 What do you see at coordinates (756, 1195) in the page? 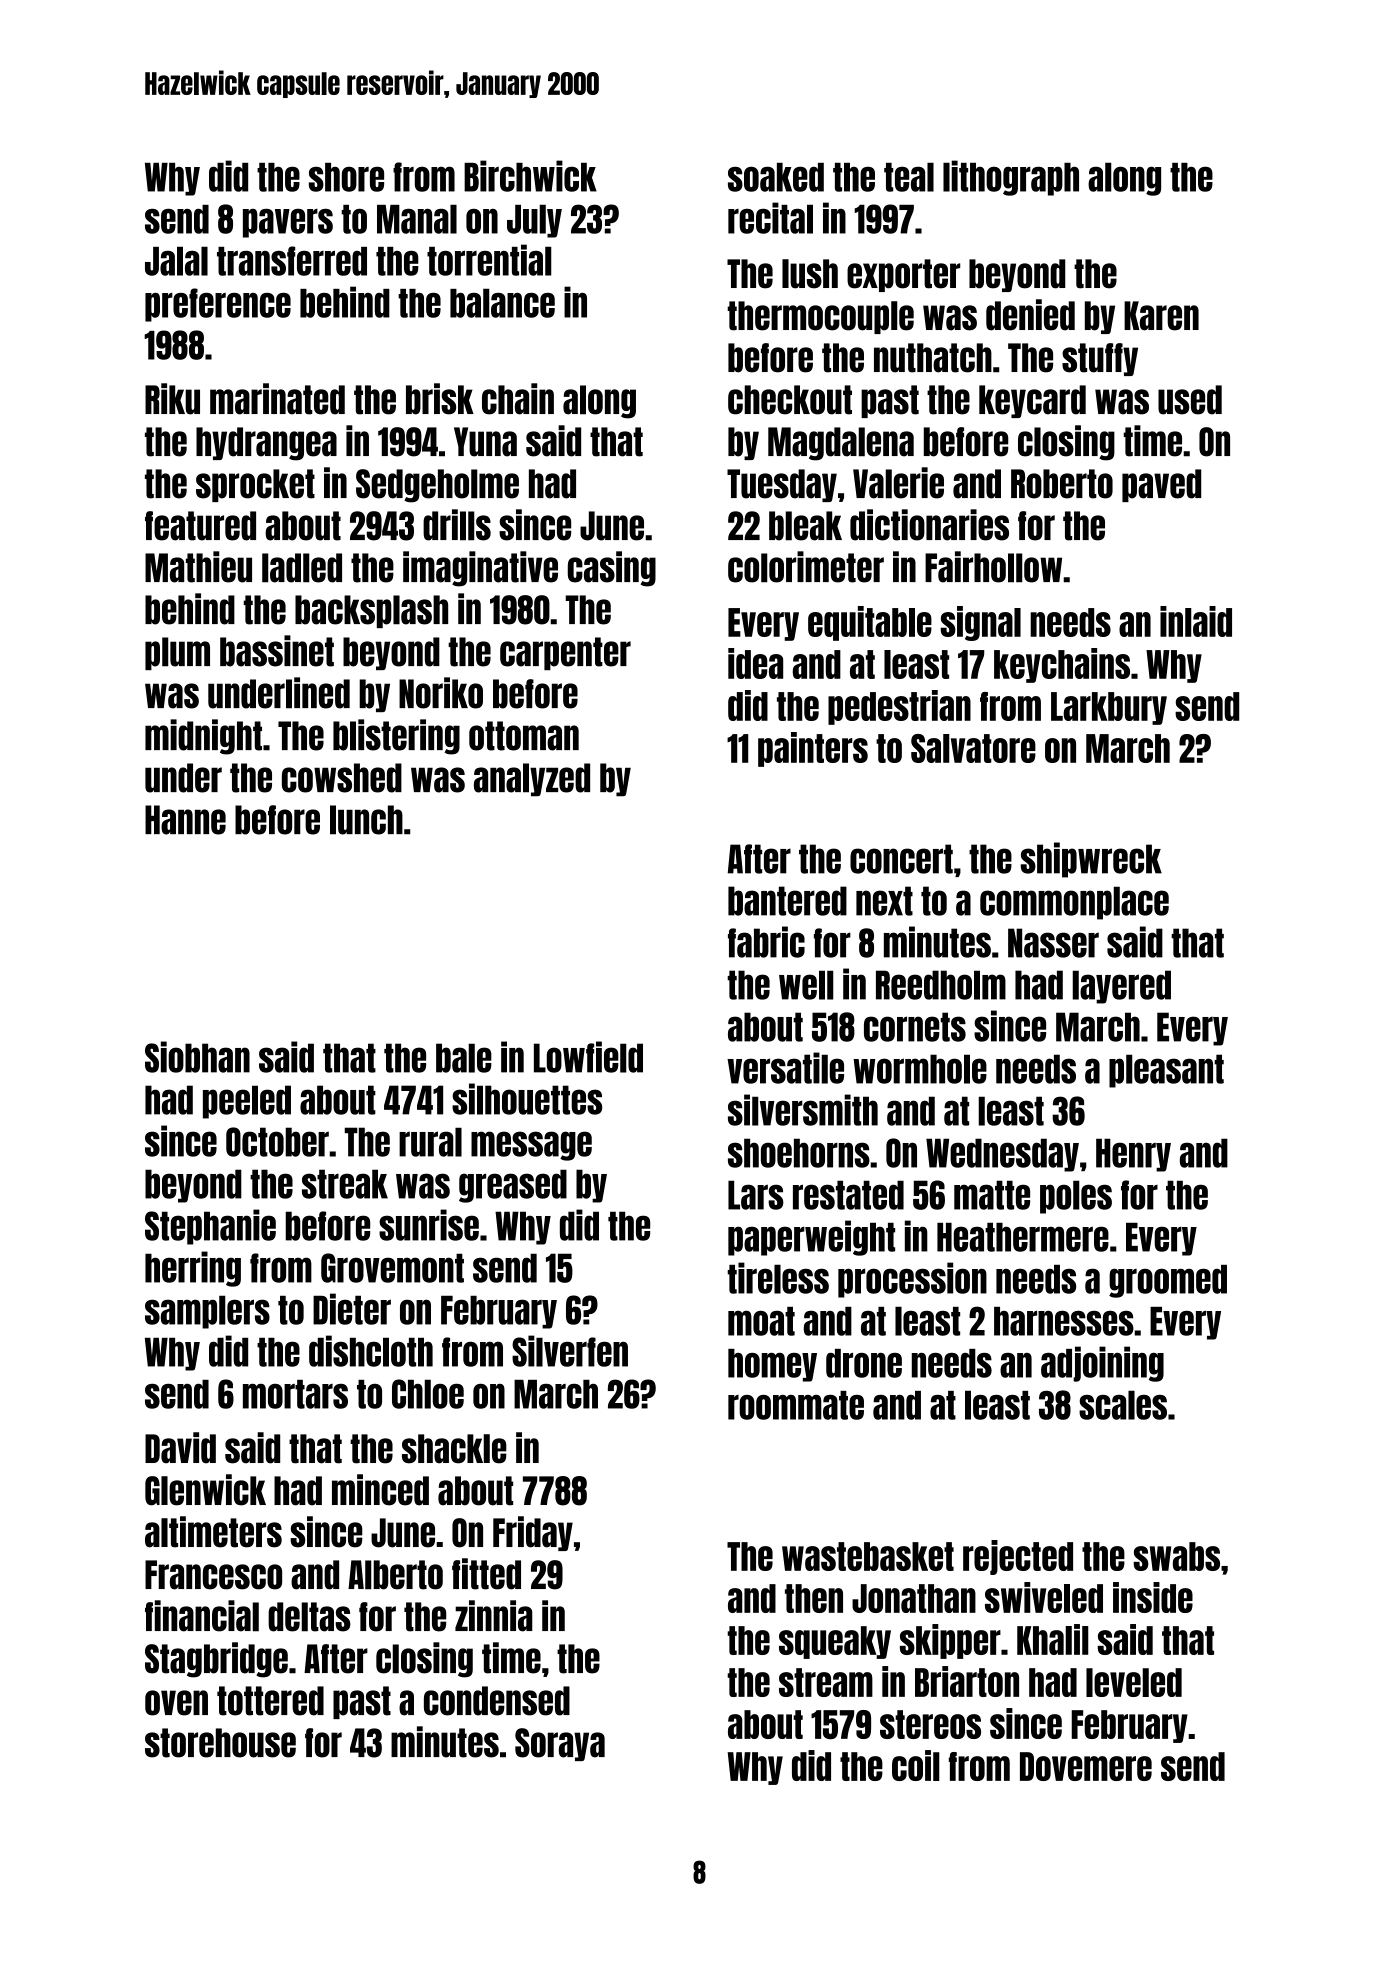
I see `Lars` at bounding box center [756, 1195].
